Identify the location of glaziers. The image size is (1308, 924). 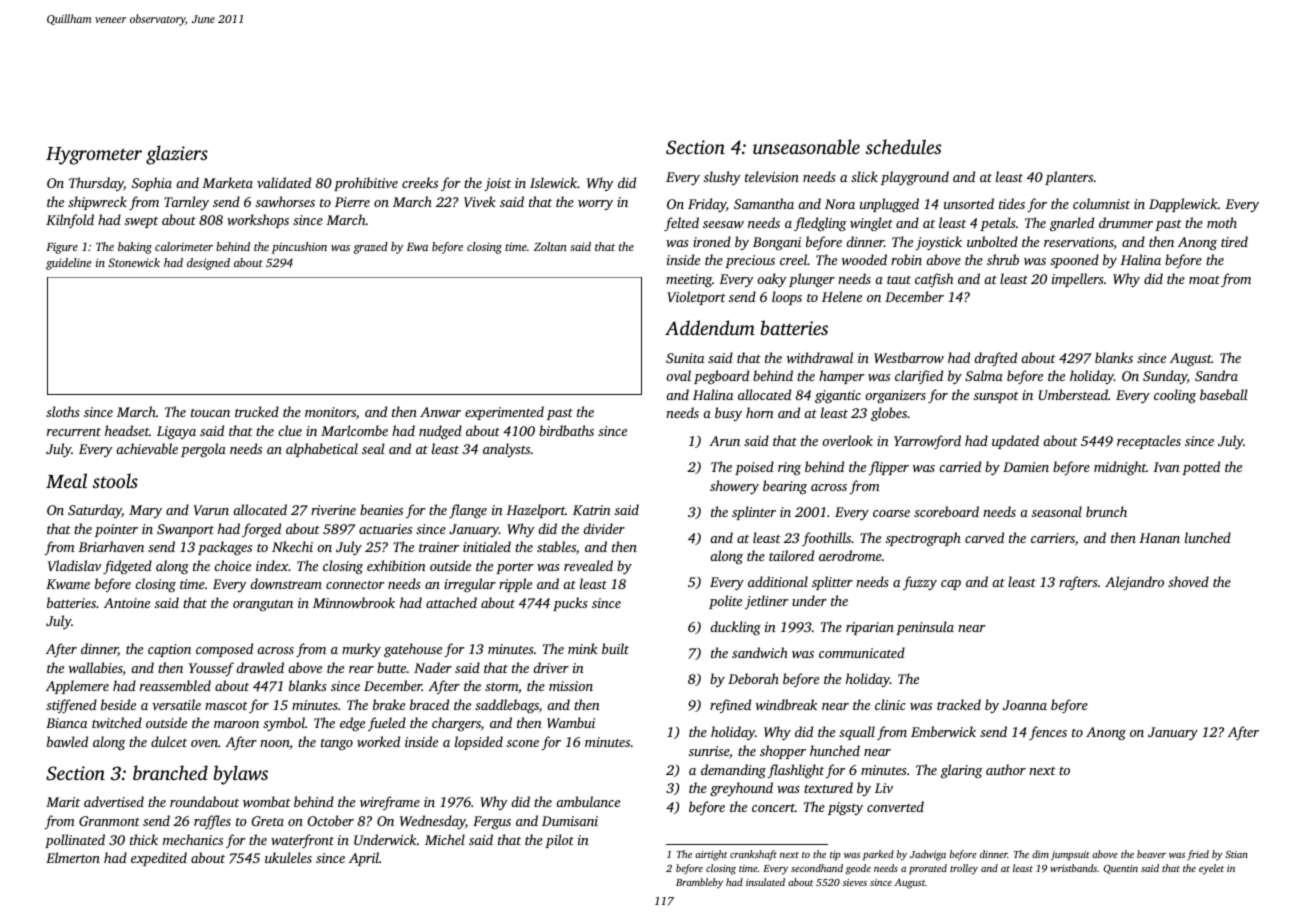
(177, 155).
